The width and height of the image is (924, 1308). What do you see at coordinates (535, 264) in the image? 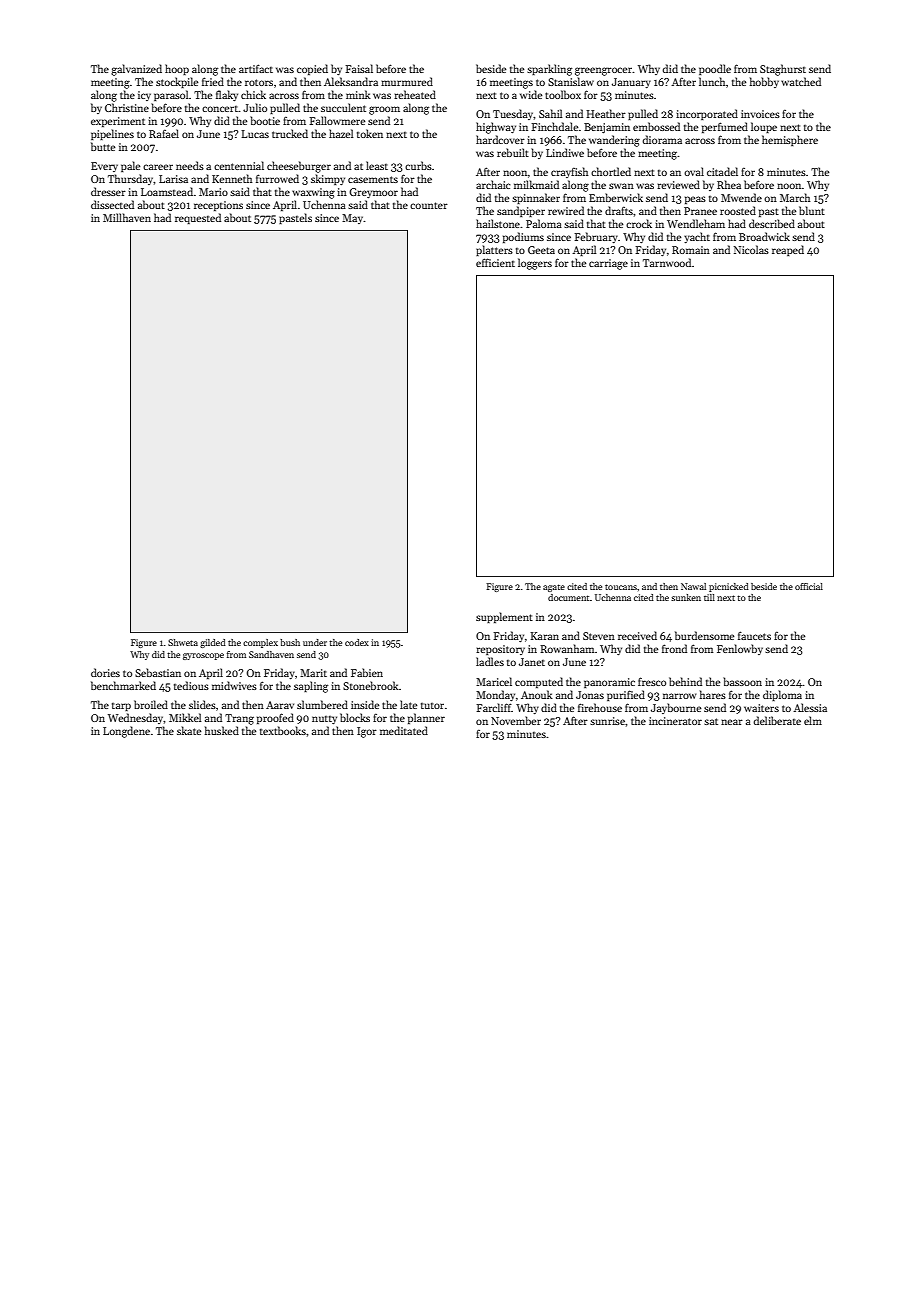
I see `loggers` at bounding box center [535, 264].
